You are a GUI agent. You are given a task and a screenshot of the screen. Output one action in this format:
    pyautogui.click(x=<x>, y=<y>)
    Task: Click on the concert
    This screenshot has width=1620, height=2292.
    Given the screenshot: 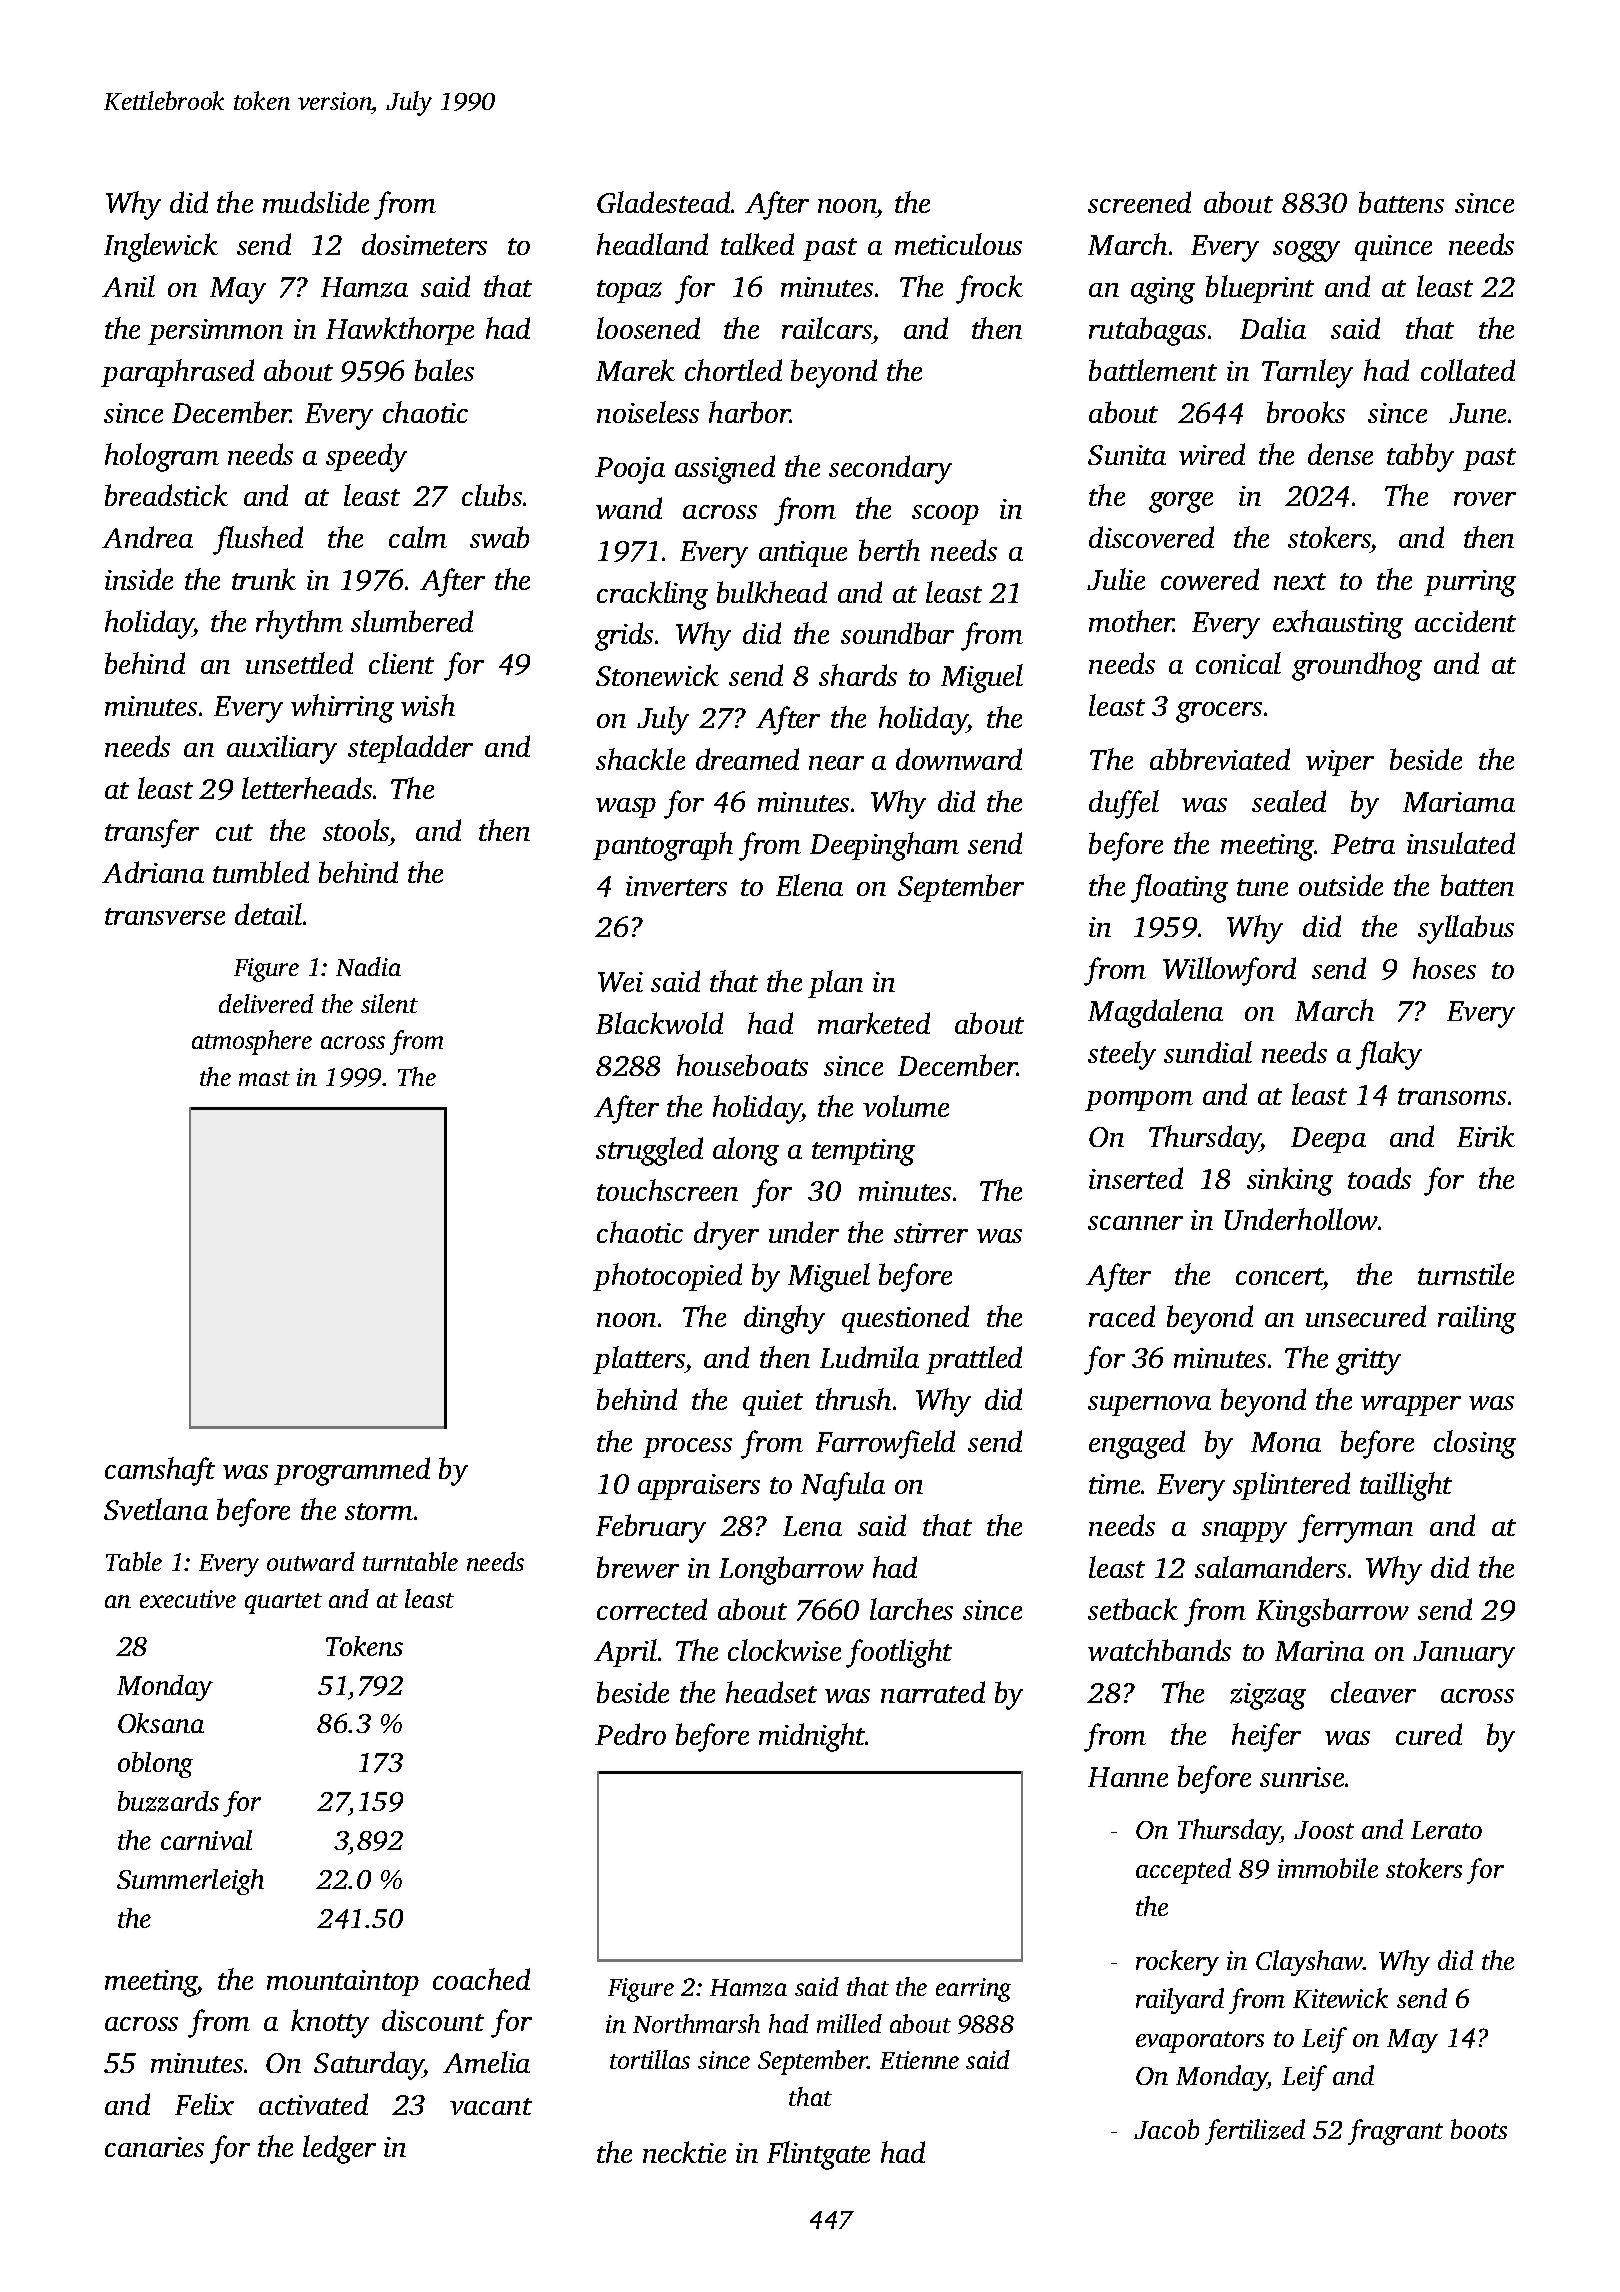 What is the action you would take?
    pyautogui.click(x=1280, y=1276)
